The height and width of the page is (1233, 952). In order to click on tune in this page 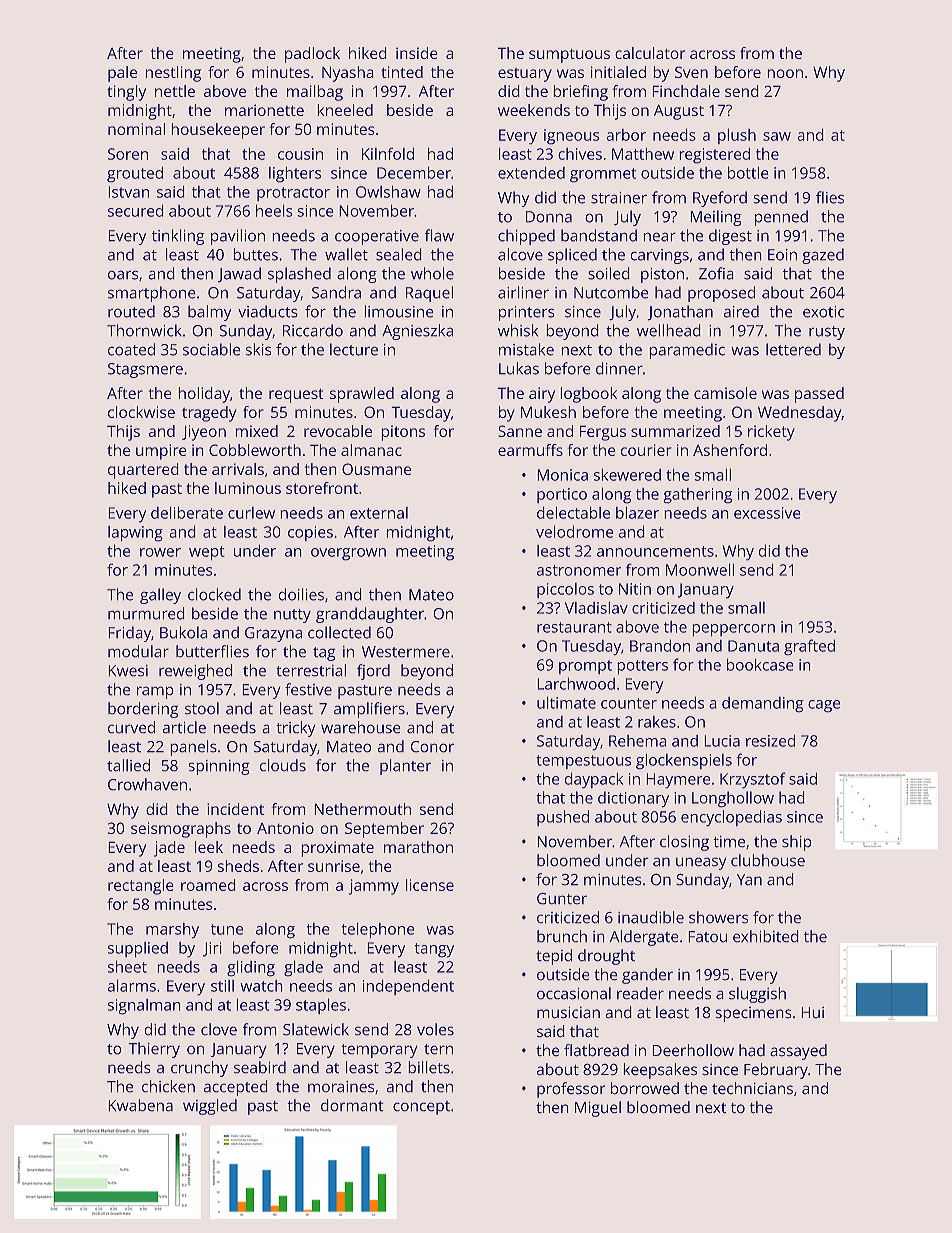, I will do `click(227, 929)`.
